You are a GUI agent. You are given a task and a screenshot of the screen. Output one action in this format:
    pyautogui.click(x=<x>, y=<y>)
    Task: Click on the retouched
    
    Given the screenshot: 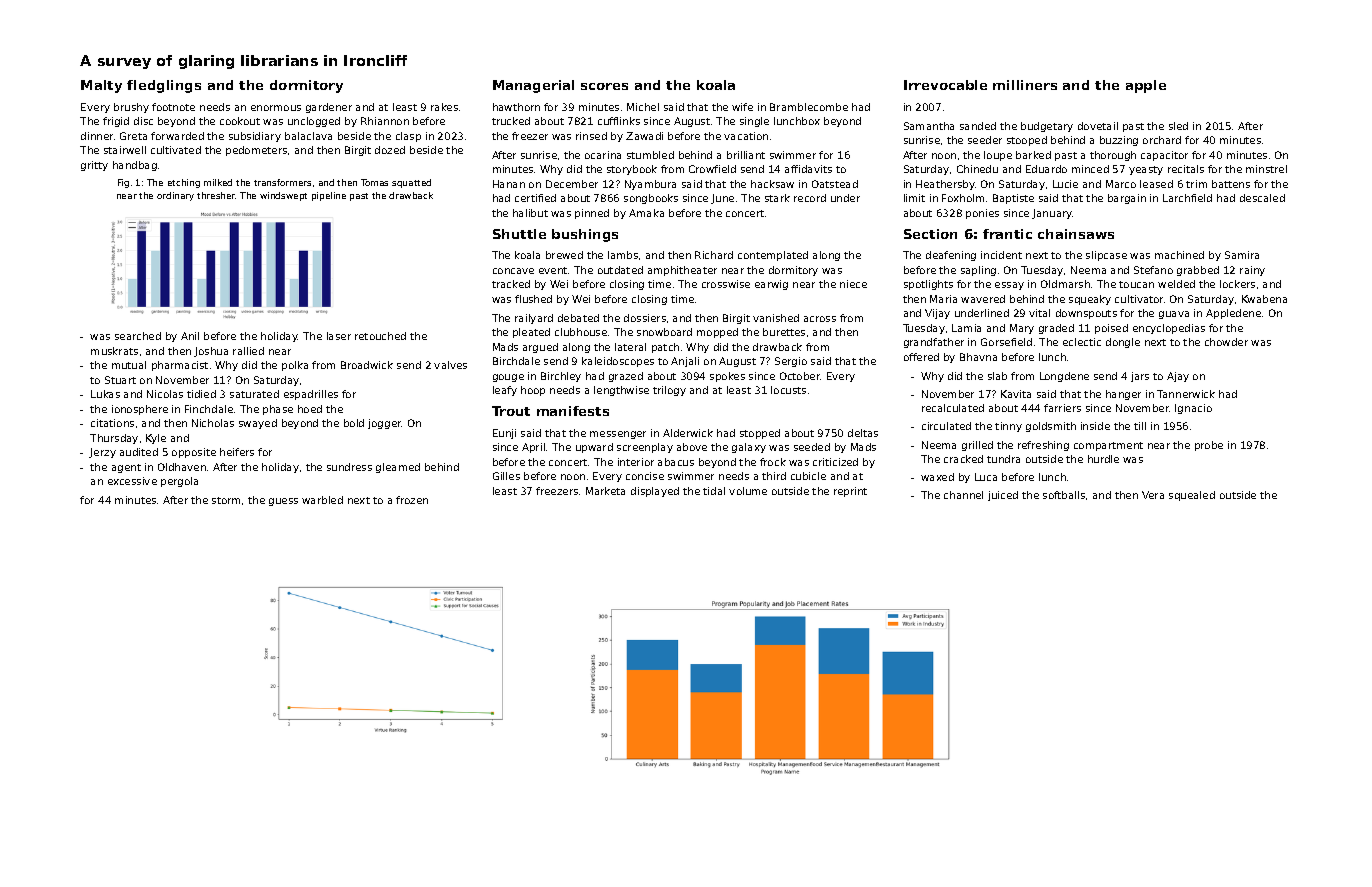 What is the action you would take?
    pyautogui.click(x=380, y=336)
